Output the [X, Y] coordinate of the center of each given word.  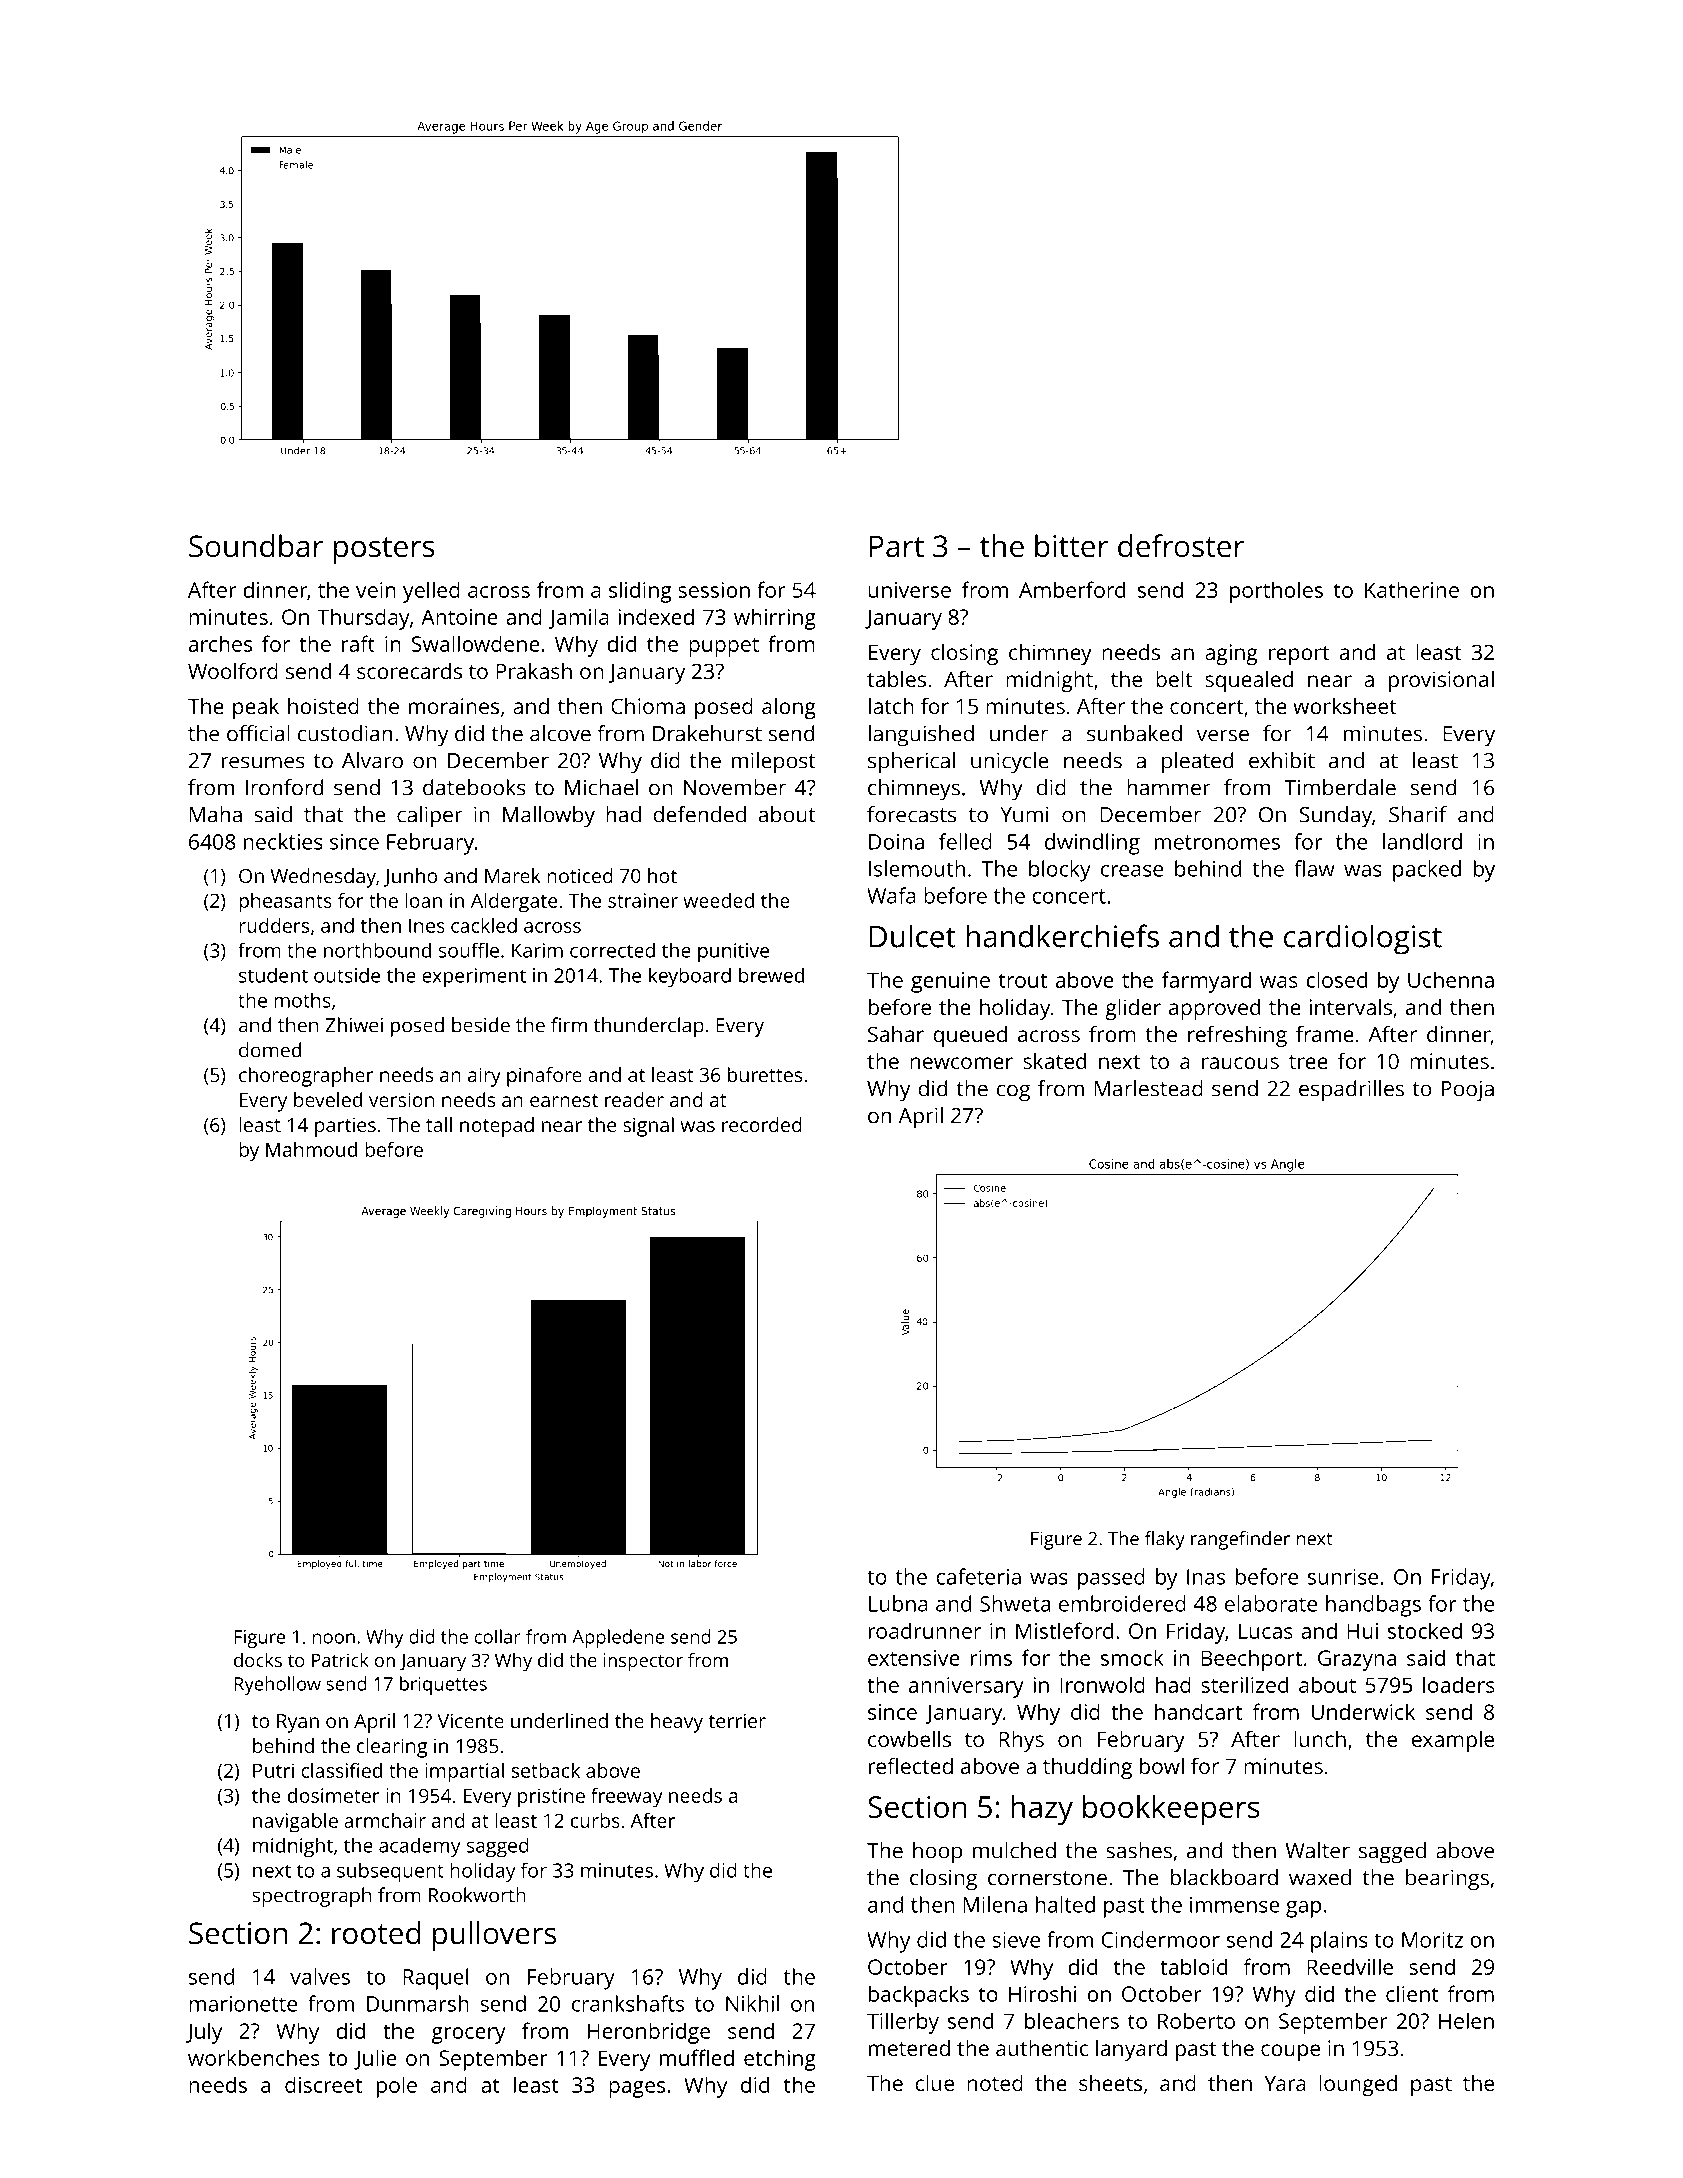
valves [320, 1976]
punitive [733, 952]
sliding [640, 592]
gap [1303, 1909]
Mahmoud [311, 1149]
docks [258, 1660]
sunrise [1343, 1577]
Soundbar [256, 546]
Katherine [1412, 589]
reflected [911, 1765]
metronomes [1217, 842]
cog [1013, 1093]
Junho [410, 877]
